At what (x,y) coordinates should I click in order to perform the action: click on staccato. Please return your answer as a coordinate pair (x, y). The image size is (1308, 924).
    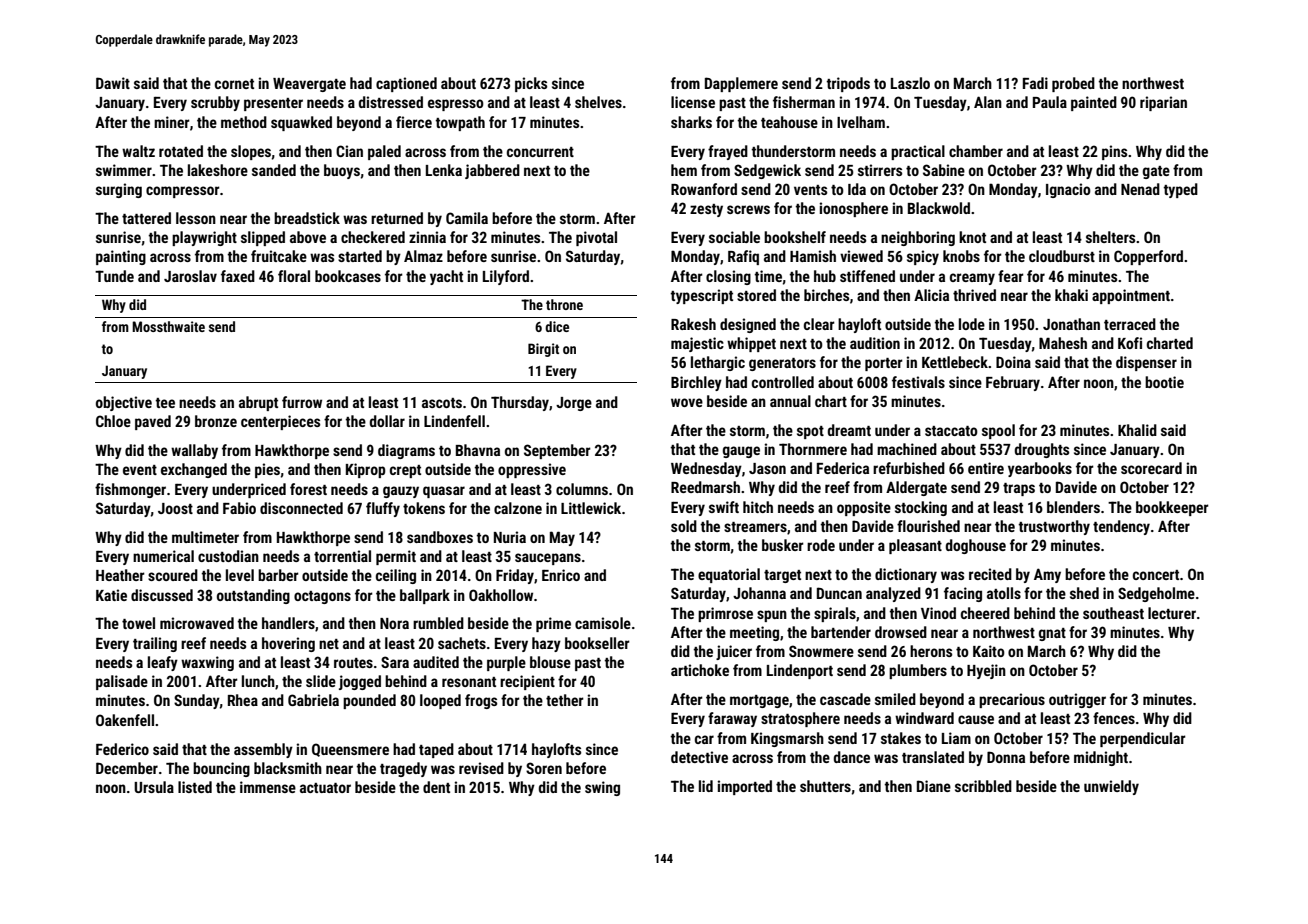
    Looking at the image, I should click on (951, 431).
